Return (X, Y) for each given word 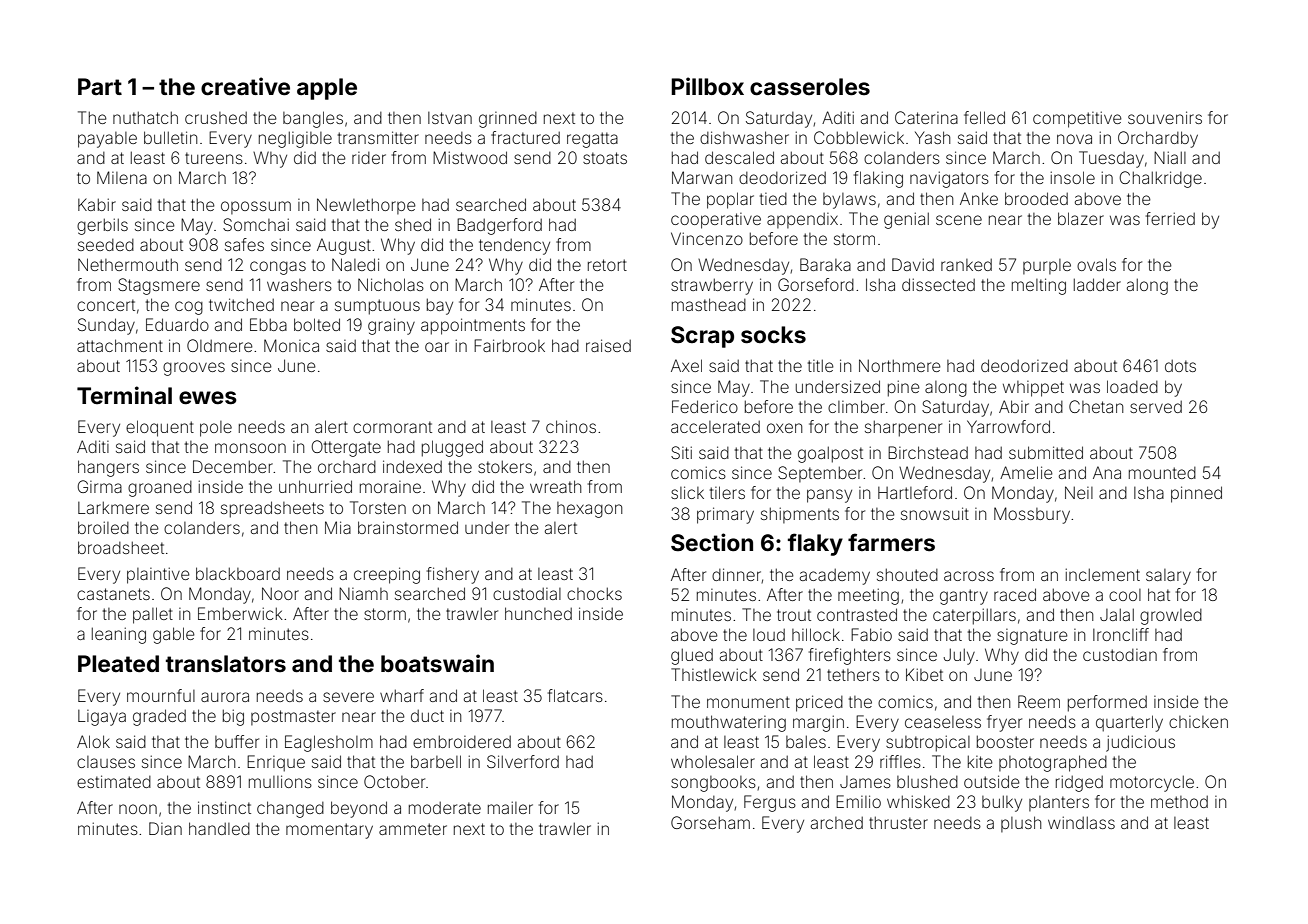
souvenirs (1165, 117)
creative (245, 86)
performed (1107, 703)
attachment (120, 345)
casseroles (810, 87)
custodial (527, 594)
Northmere (900, 365)
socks (773, 335)
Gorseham (710, 822)
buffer (237, 741)
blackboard (238, 573)
